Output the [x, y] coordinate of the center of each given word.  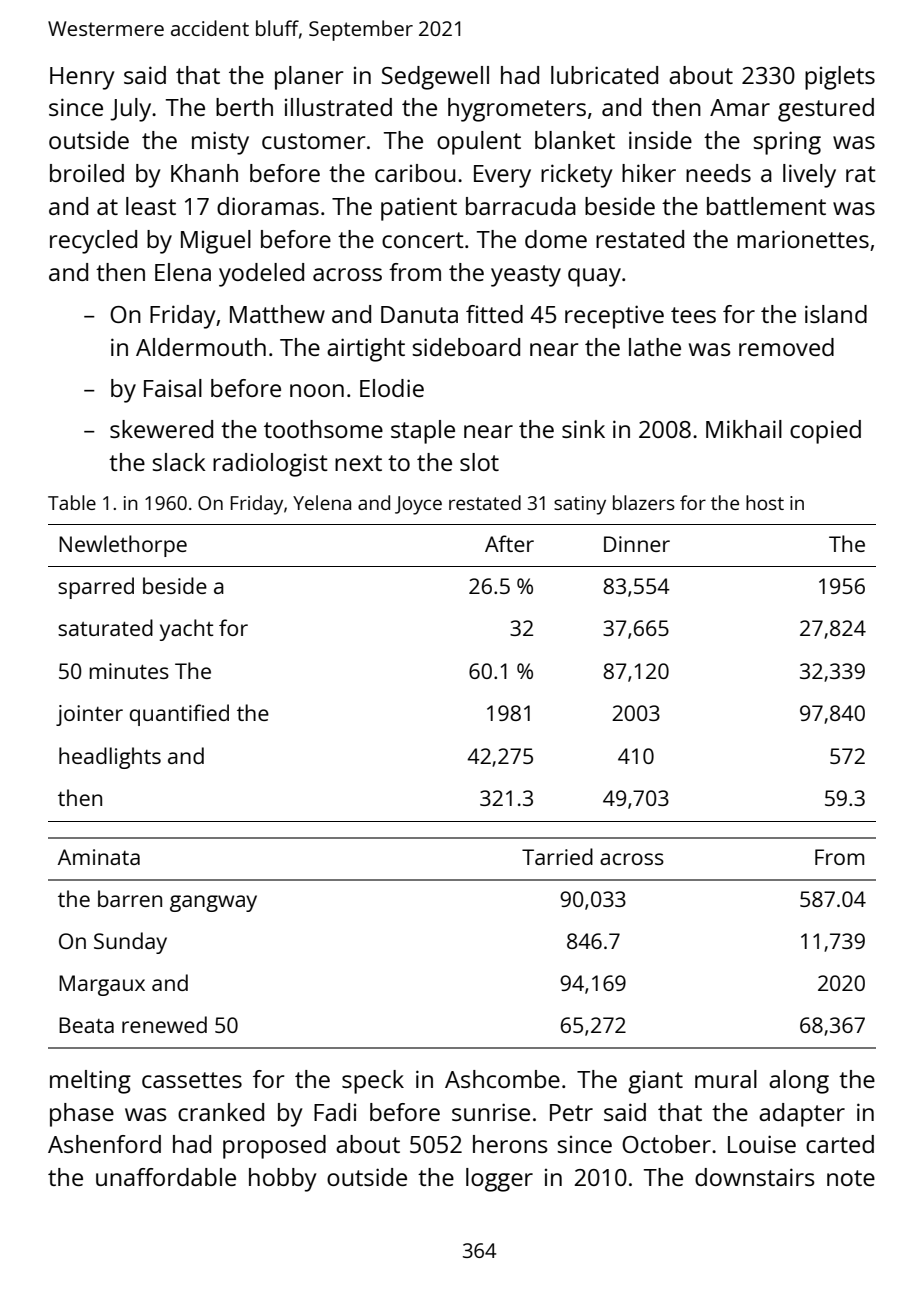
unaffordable [166, 1177]
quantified [179, 715]
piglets [840, 78]
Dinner [637, 544]
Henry [82, 78]
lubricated [604, 75]
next [358, 463]
